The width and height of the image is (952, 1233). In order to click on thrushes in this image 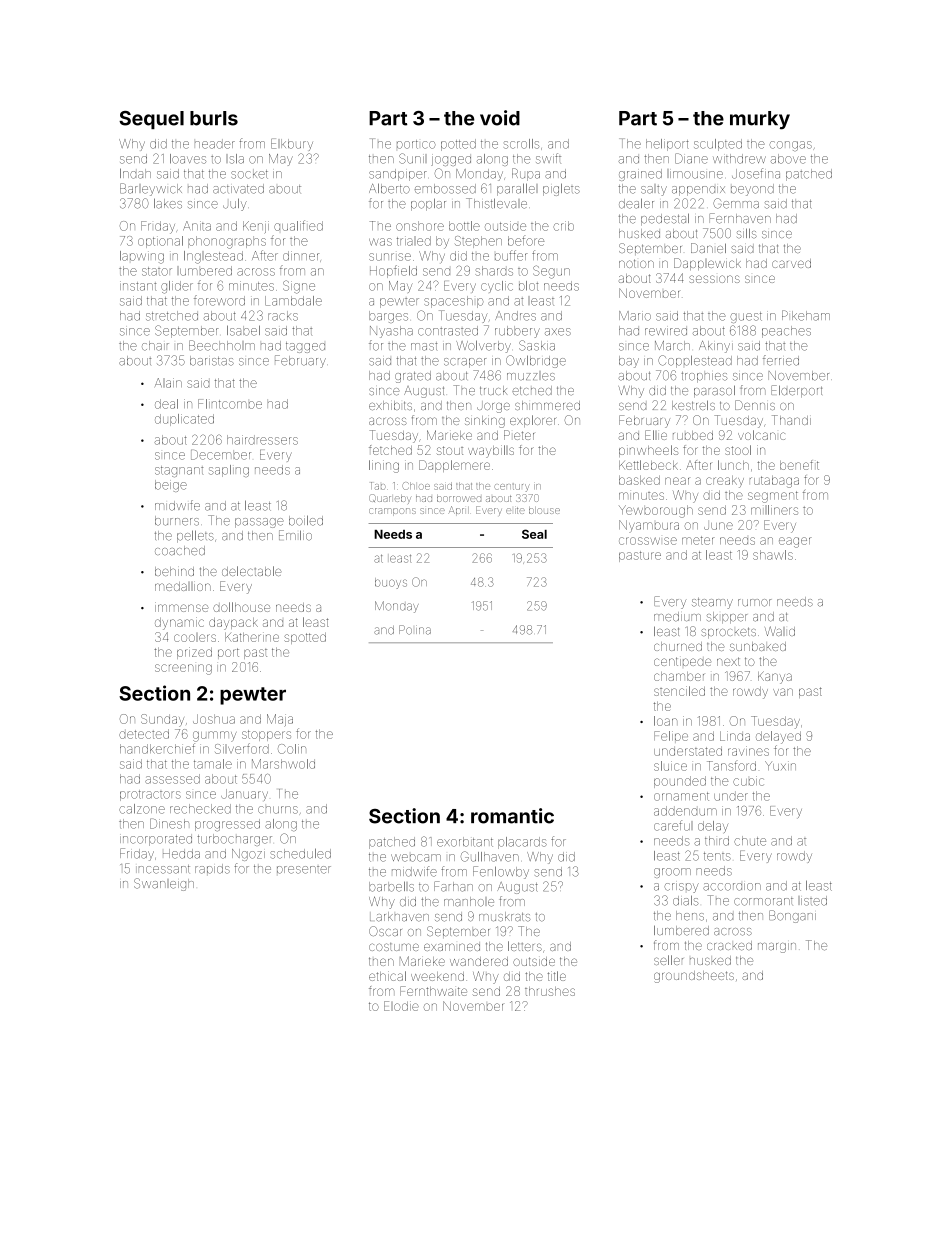, I will do `click(550, 991)`.
